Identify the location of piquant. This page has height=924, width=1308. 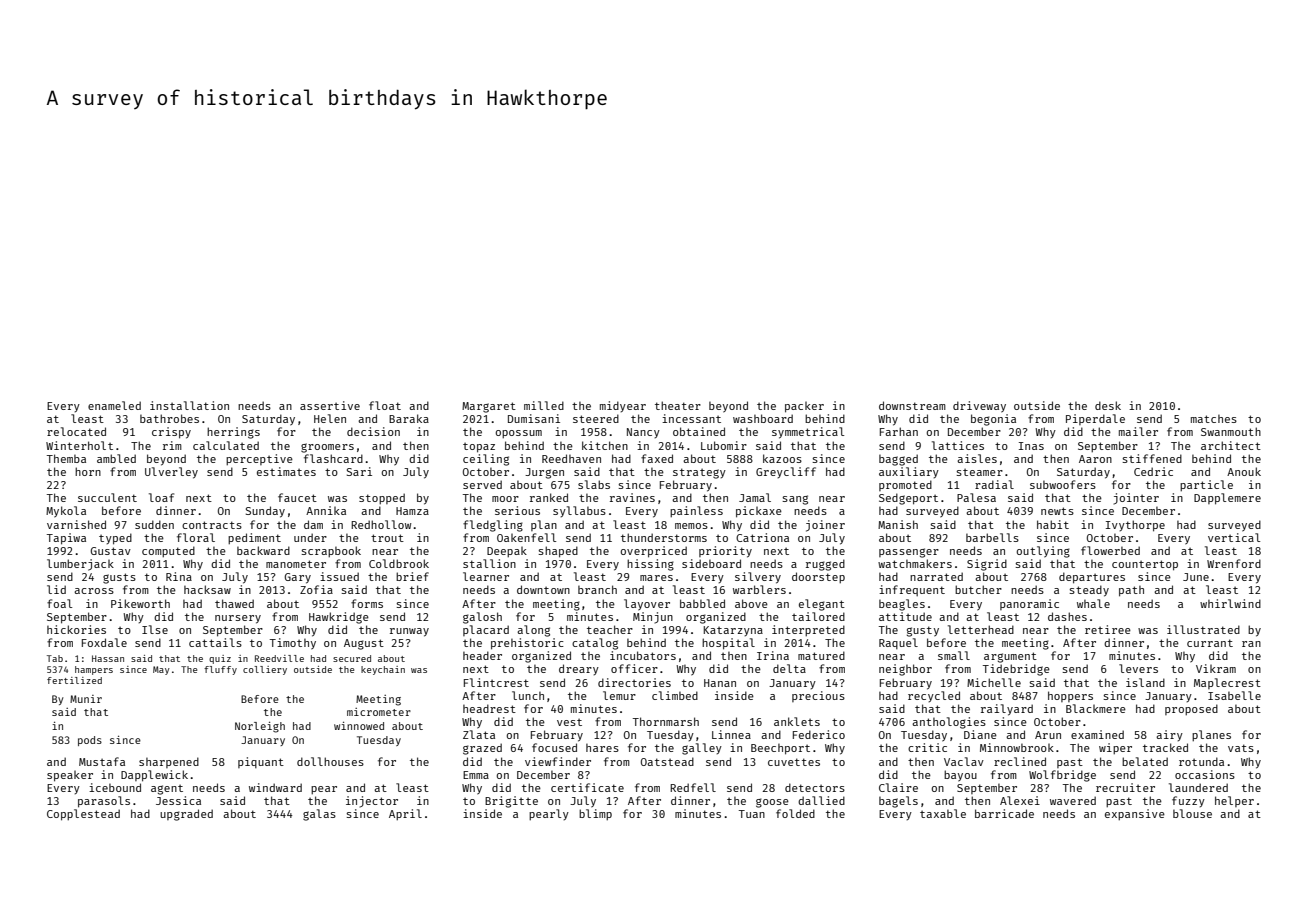
(261, 762).
